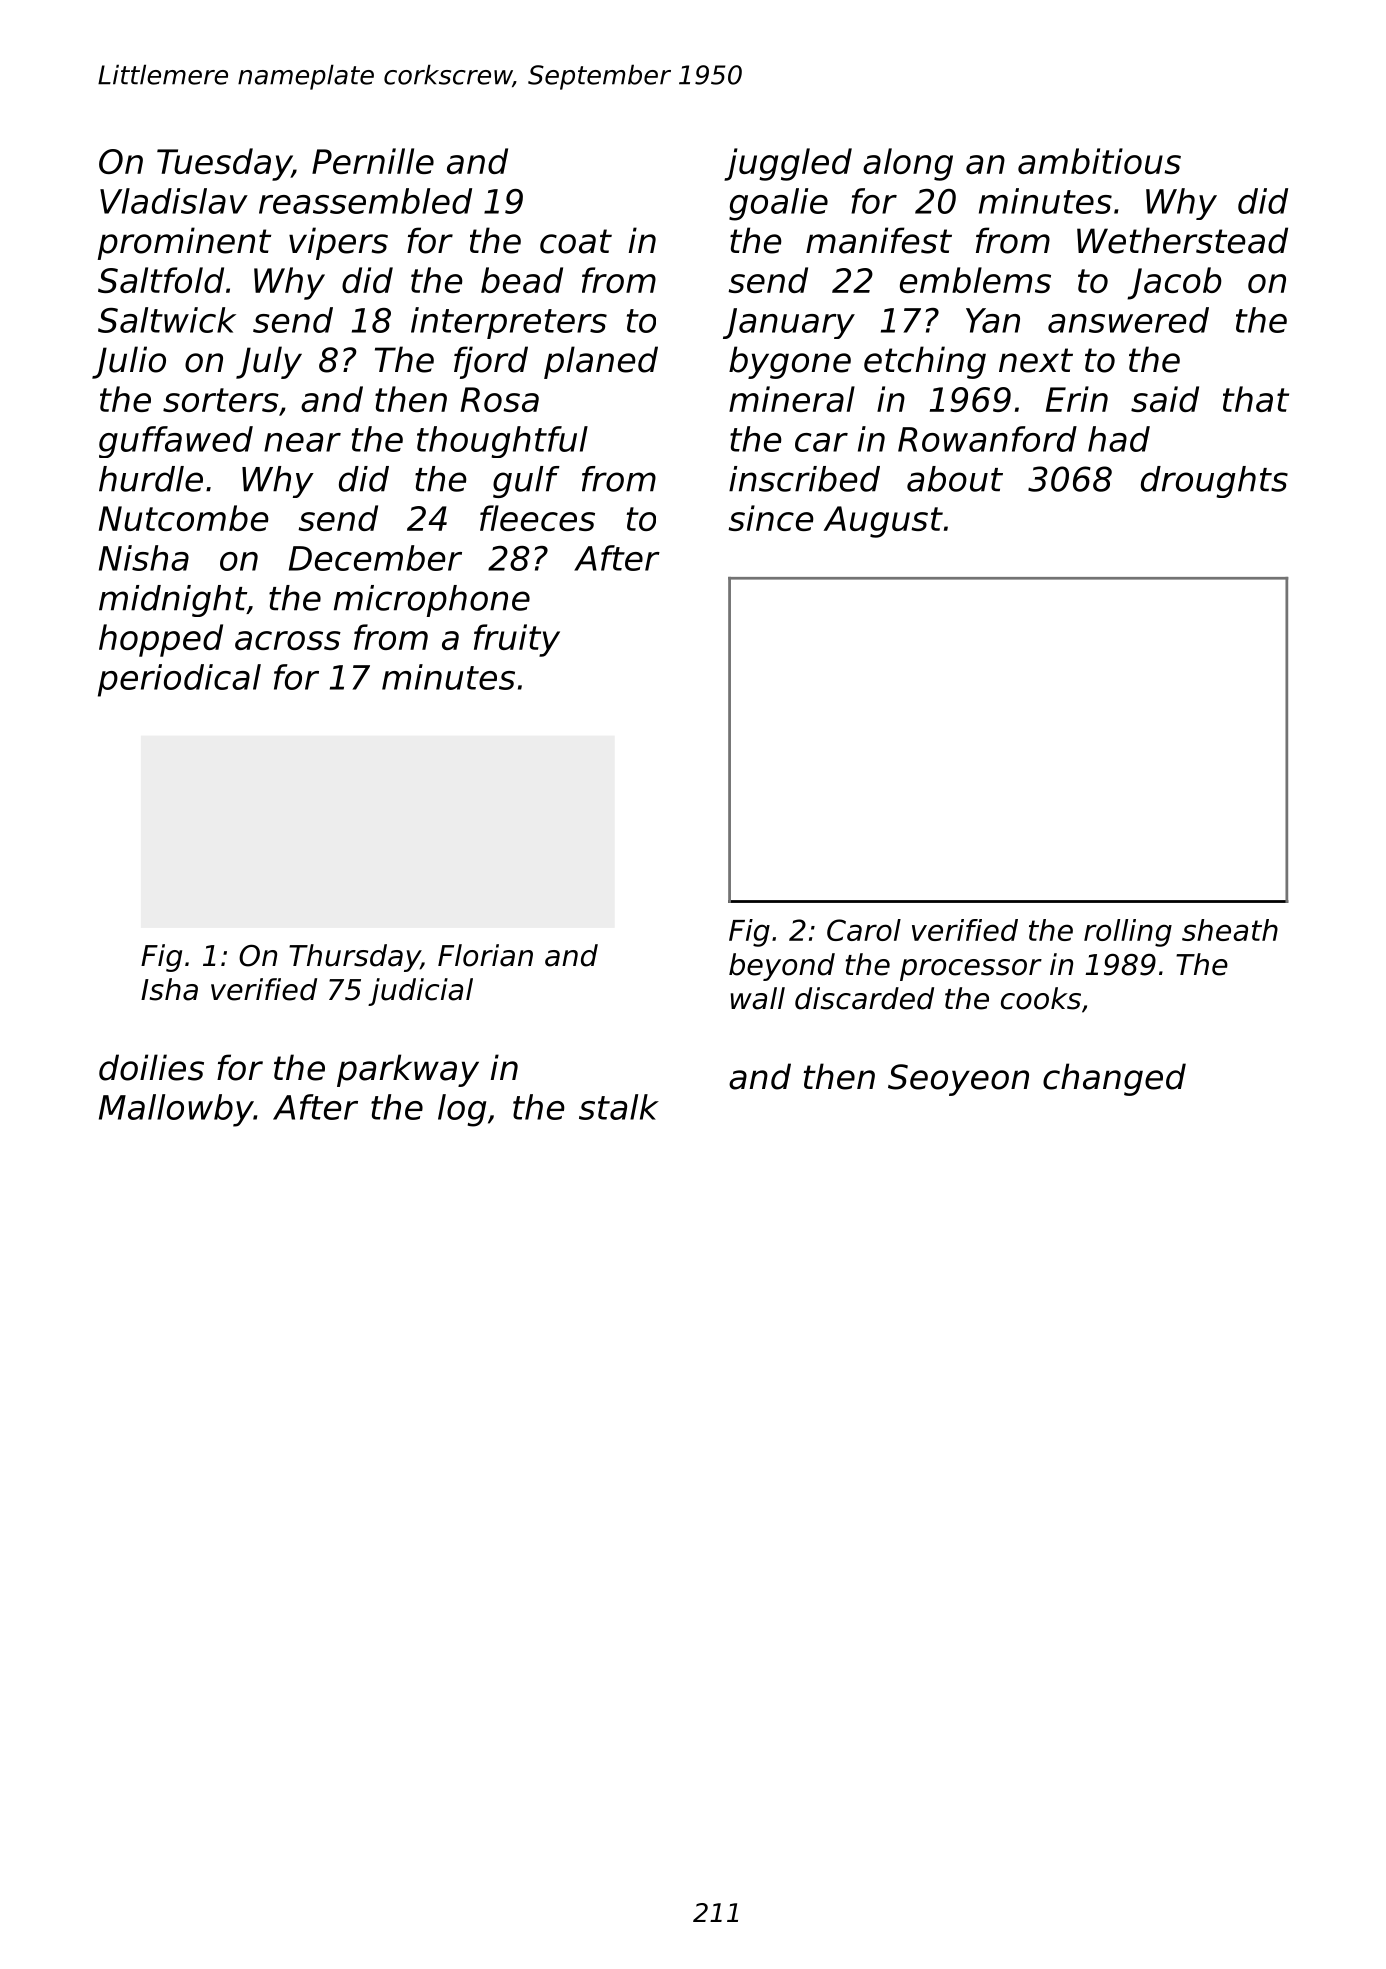 This document has height=1969, width=1386. What do you see at coordinates (288, 640) in the document?
I see `across` at bounding box center [288, 640].
